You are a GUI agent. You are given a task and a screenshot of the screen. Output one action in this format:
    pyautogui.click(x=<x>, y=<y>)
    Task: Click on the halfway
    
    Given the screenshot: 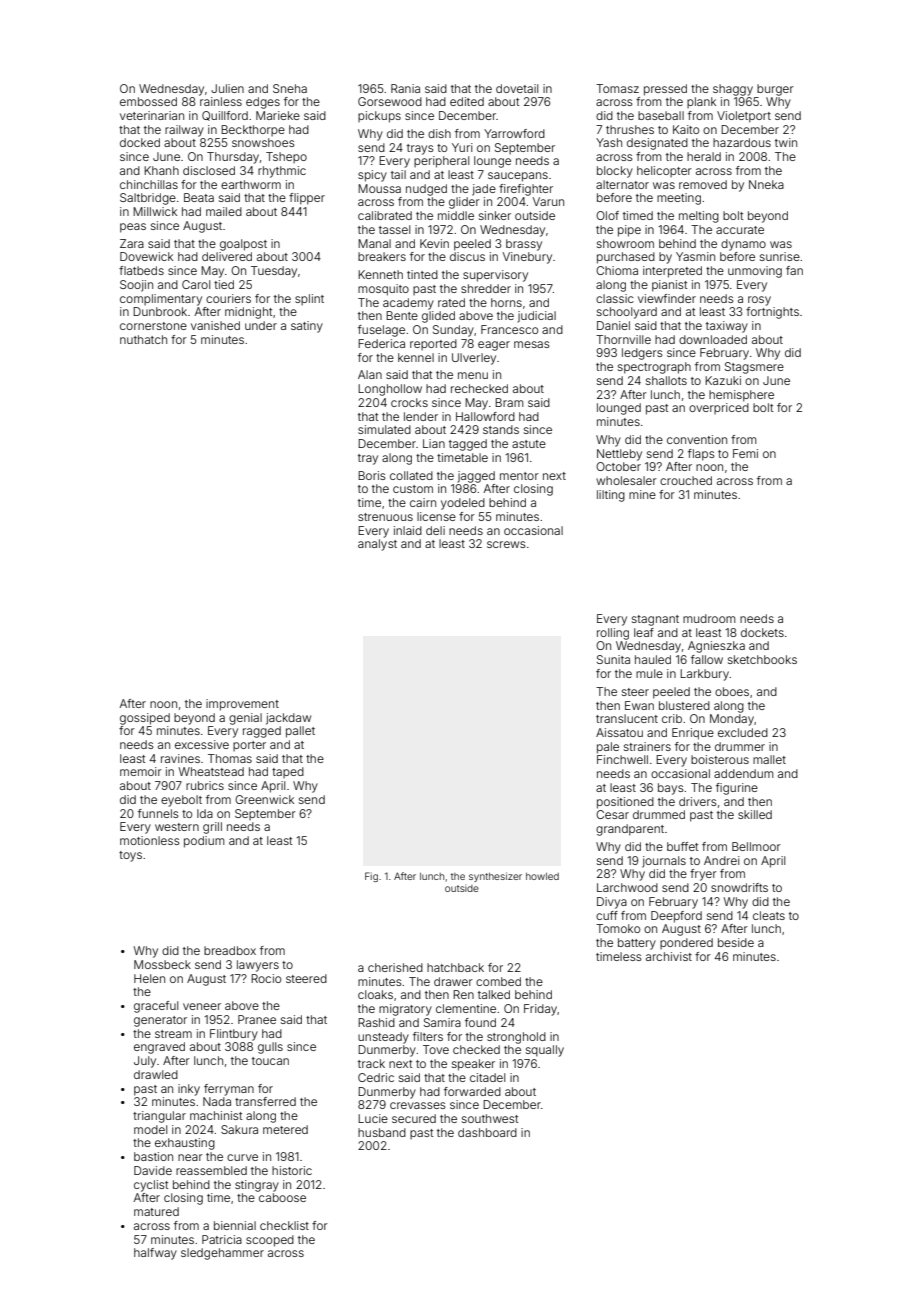 What is the action you would take?
    pyautogui.click(x=155, y=1254)
